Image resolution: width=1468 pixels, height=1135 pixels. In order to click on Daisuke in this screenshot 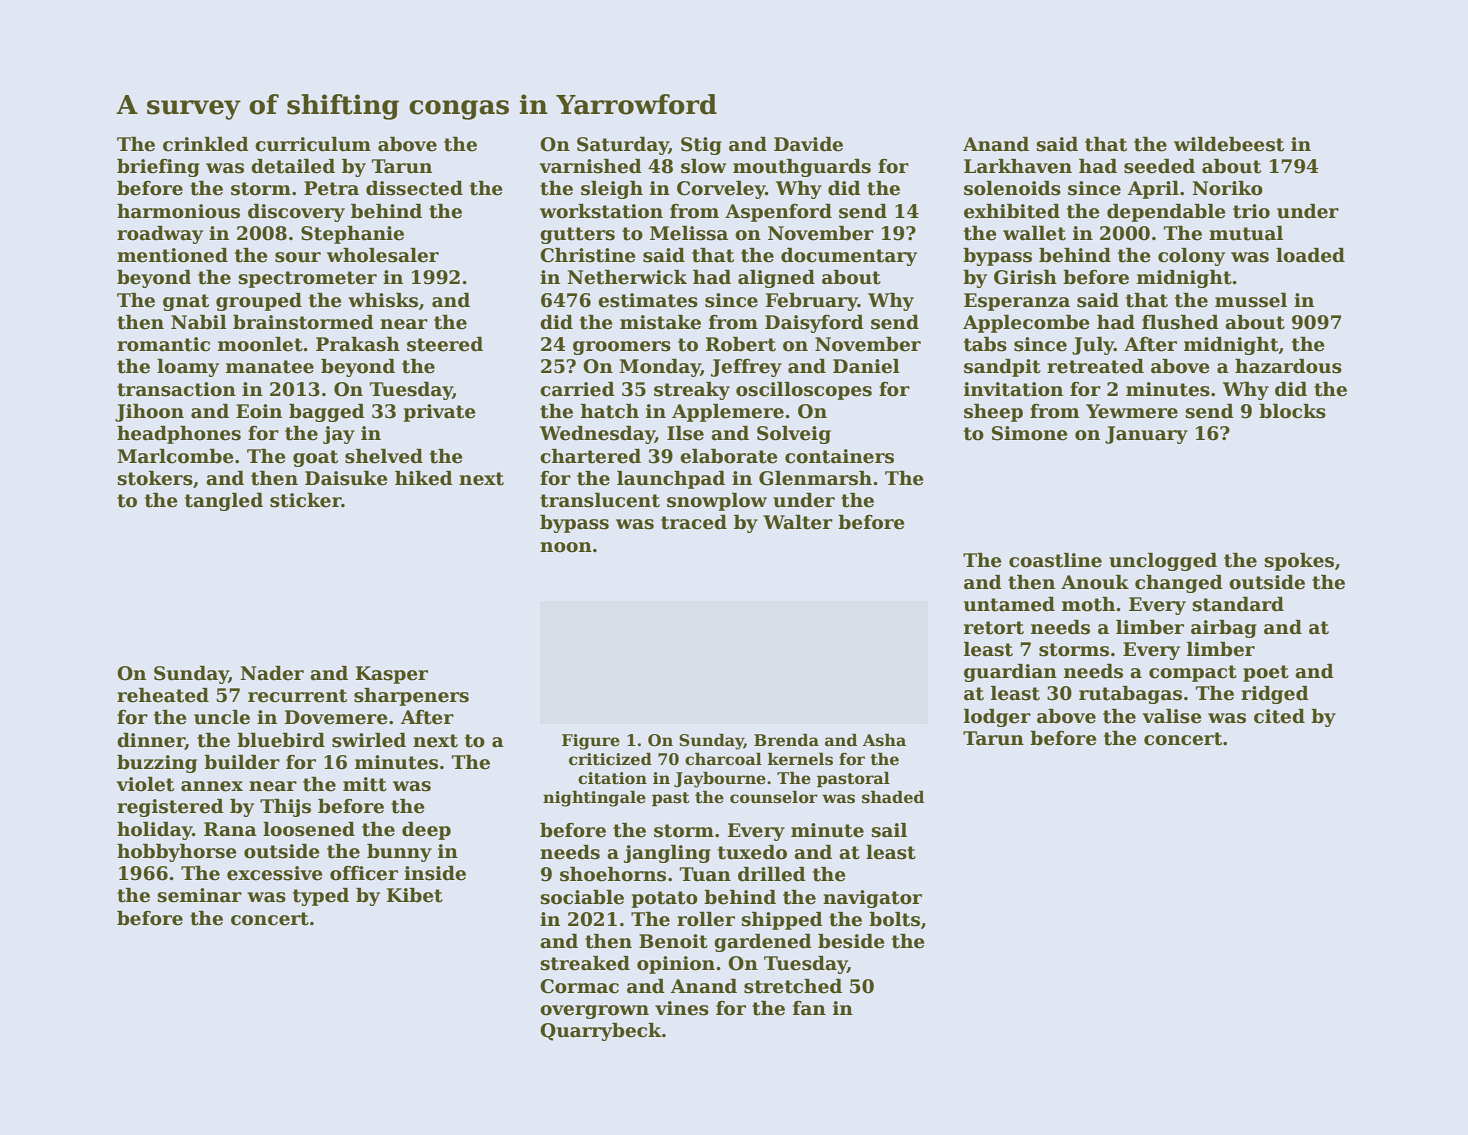, I will do `click(346, 478)`.
